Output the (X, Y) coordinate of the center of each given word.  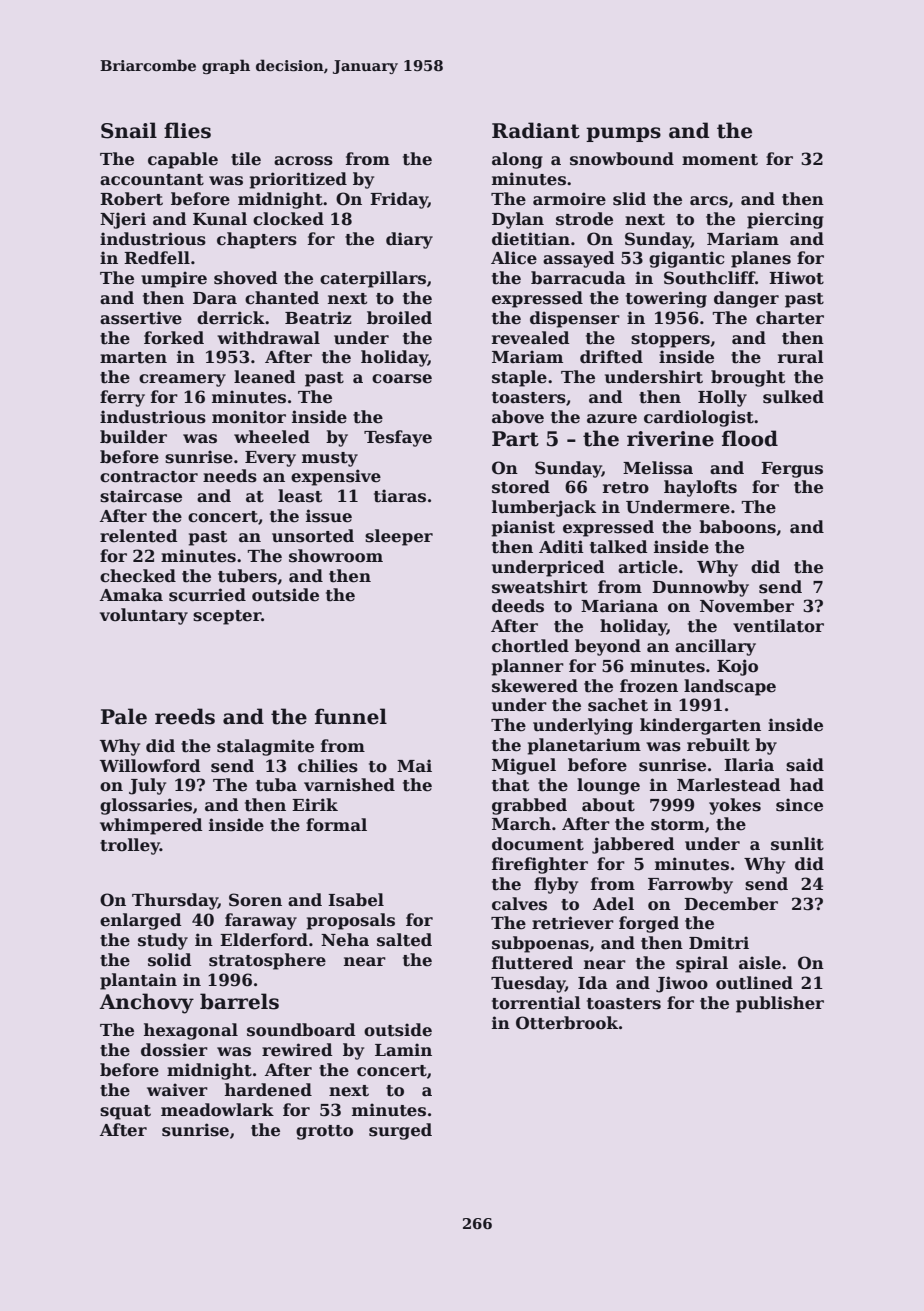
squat (125, 1112)
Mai (414, 766)
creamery (182, 380)
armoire (569, 199)
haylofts (700, 488)
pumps (623, 134)
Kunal (220, 219)
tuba (276, 785)
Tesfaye (398, 438)
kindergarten (700, 726)
